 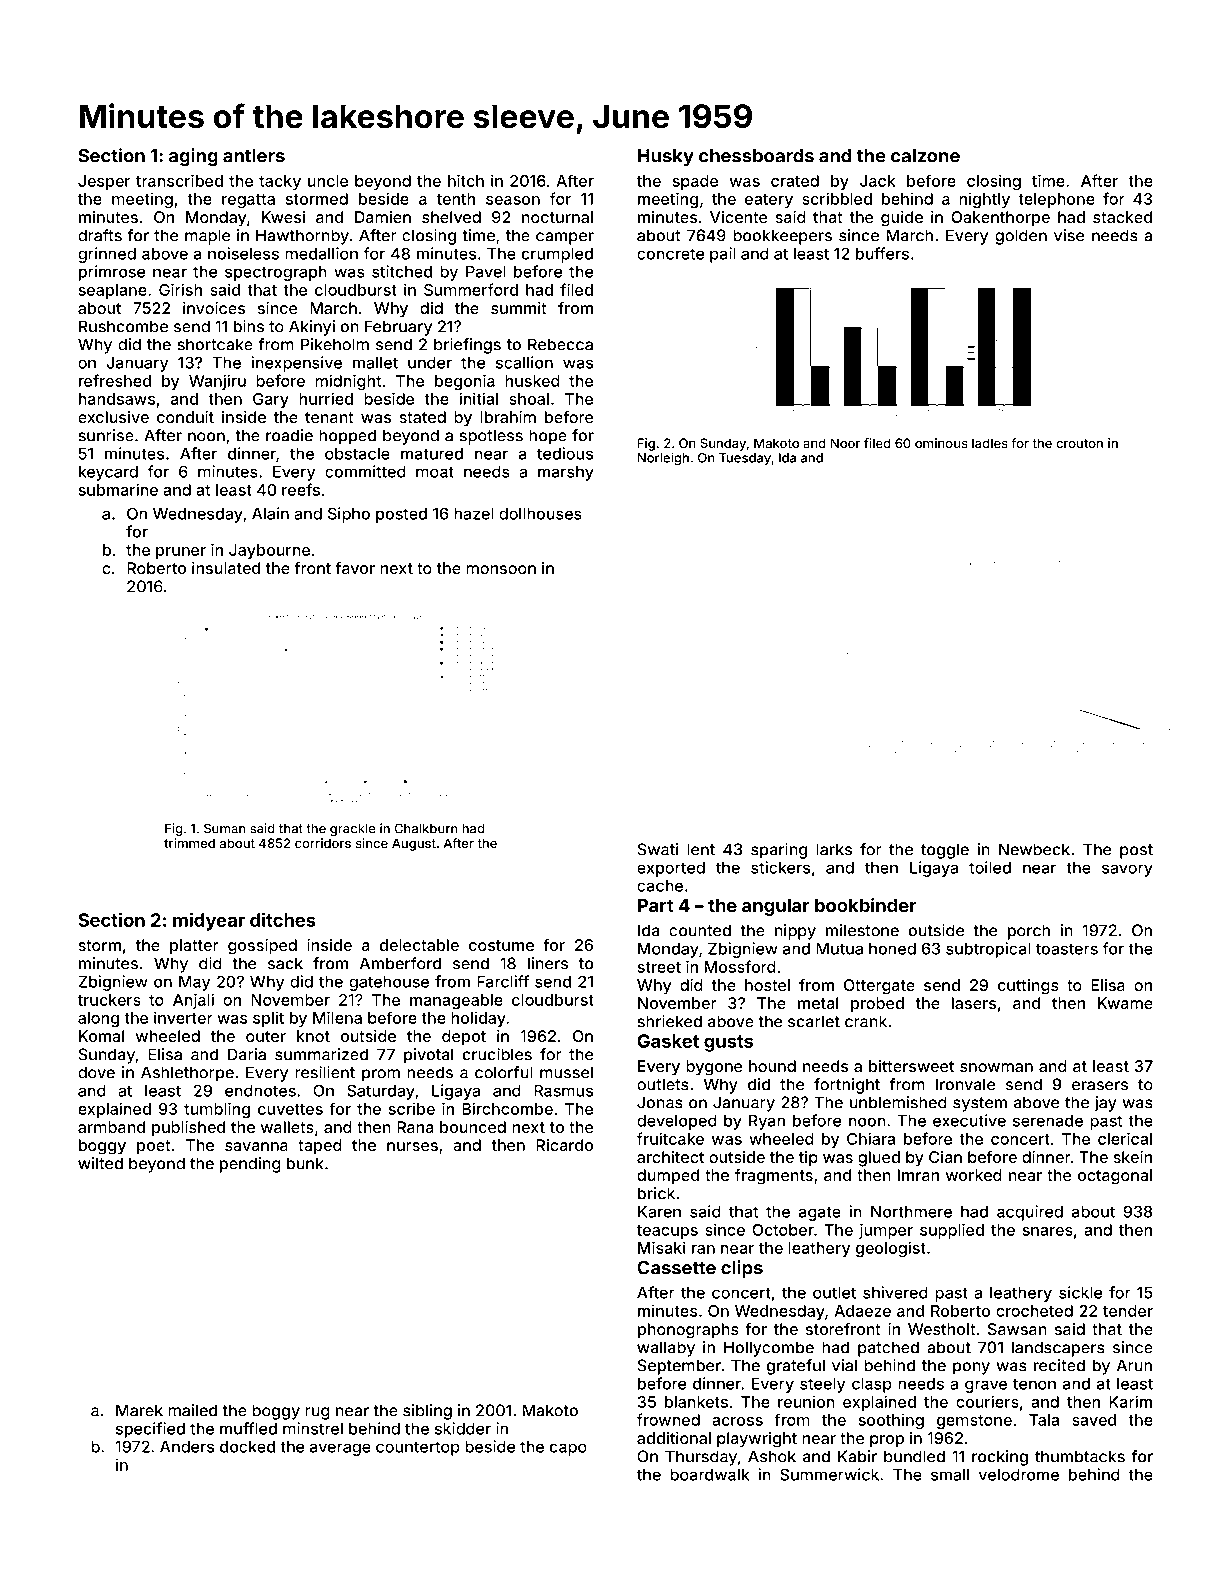 I want to click on aging, so click(x=193, y=157).
